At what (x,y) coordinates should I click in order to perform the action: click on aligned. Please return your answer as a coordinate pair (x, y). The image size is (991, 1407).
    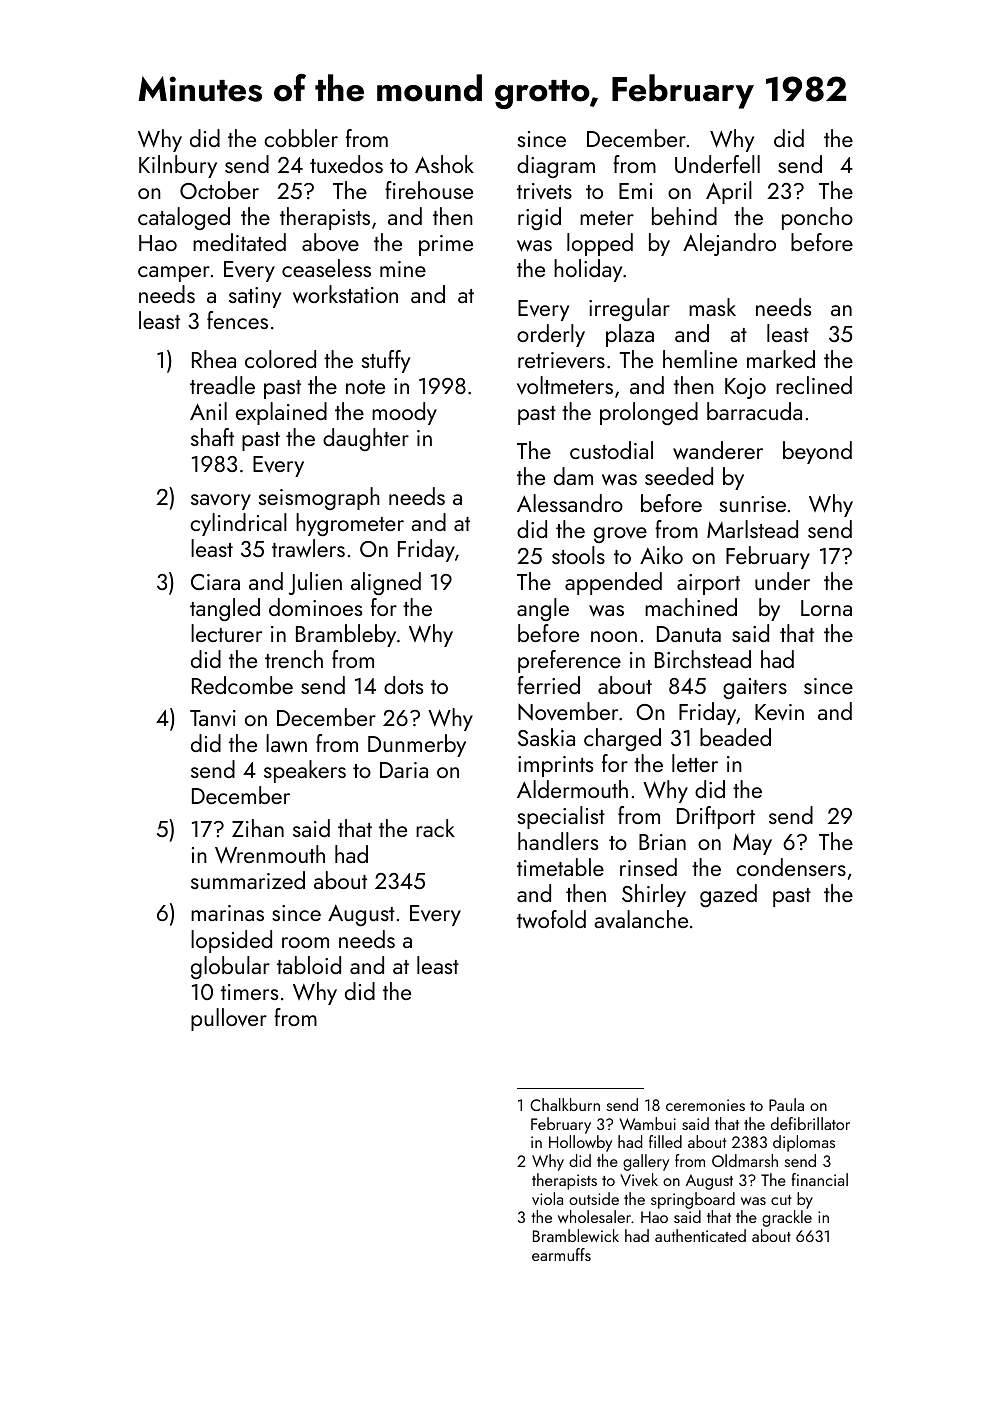
    Looking at the image, I should click on (386, 583).
